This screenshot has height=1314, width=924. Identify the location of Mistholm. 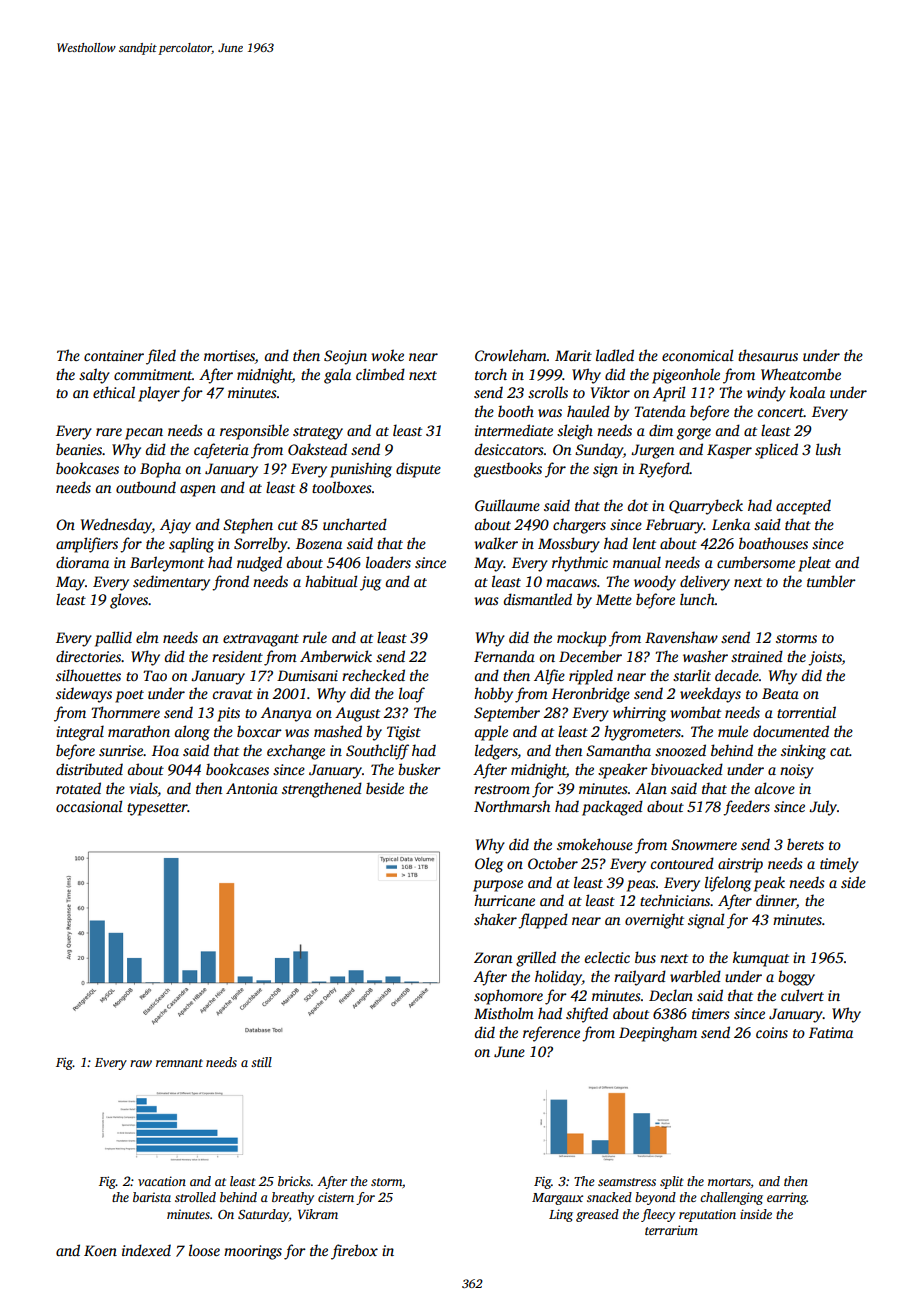
(504, 1013).
